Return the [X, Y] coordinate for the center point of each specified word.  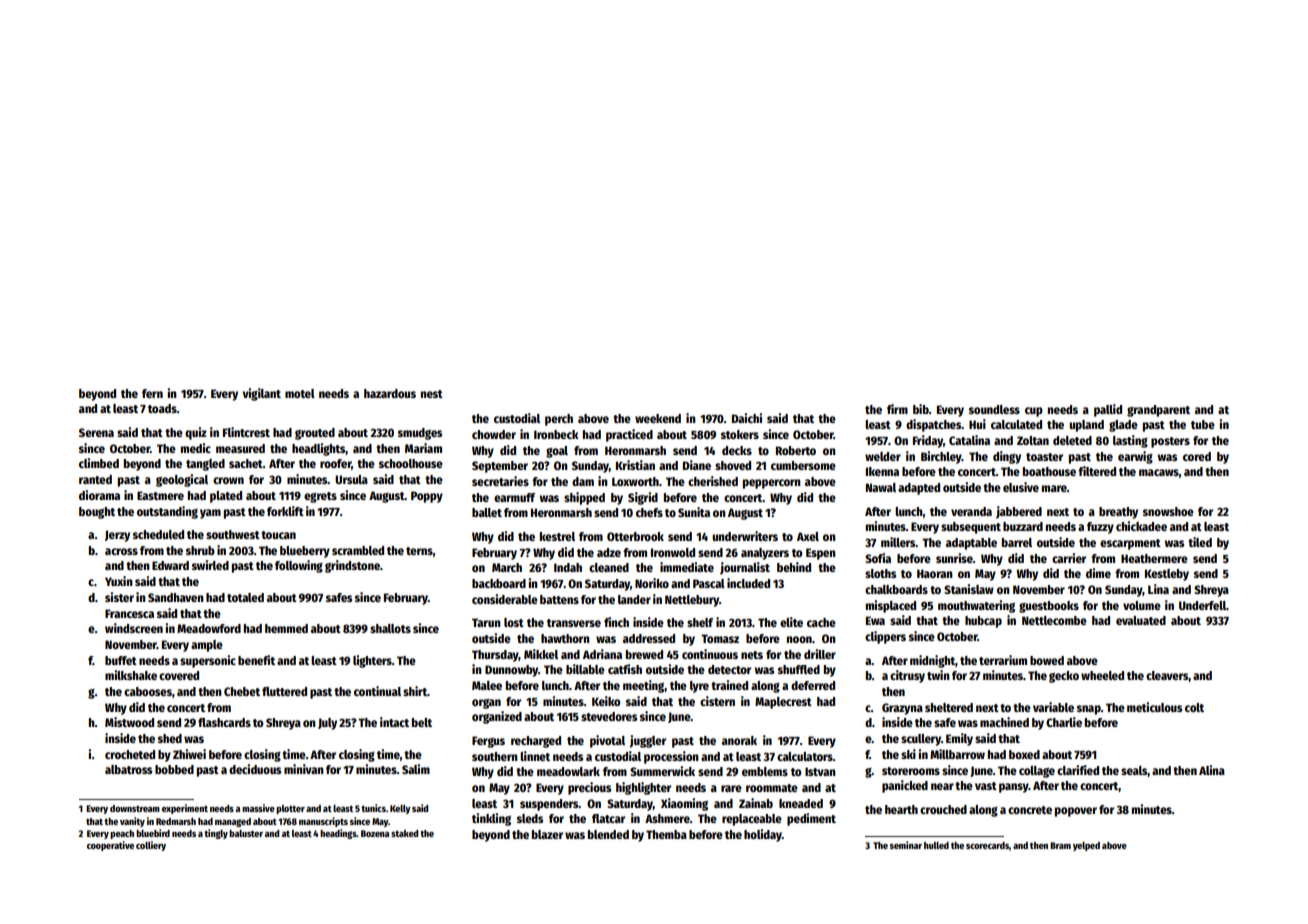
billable [585, 669]
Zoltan [1033, 440]
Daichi [747, 418]
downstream [135, 808]
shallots [390, 628]
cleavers [1167, 676]
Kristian [635, 465]
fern [152, 393]
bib [921, 409]
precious [589, 788]
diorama [99, 495]
